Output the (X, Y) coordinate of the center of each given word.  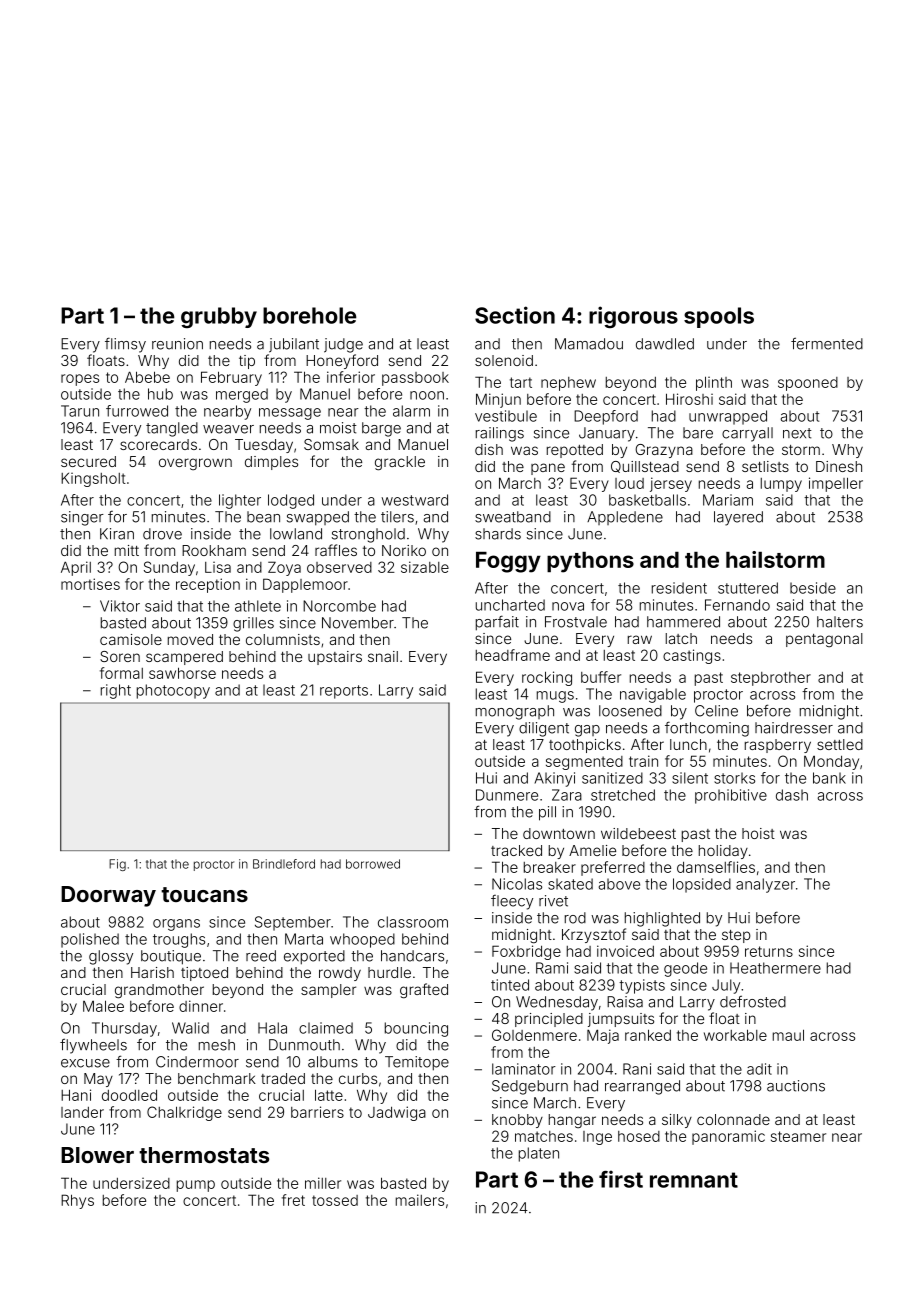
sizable (425, 567)
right (116, 691)
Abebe (147, 377)
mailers (420, 1200)
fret (293, 1200)
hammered (683, 622)
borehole (309, 315)
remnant (694, 1180)
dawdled (665, 344)
